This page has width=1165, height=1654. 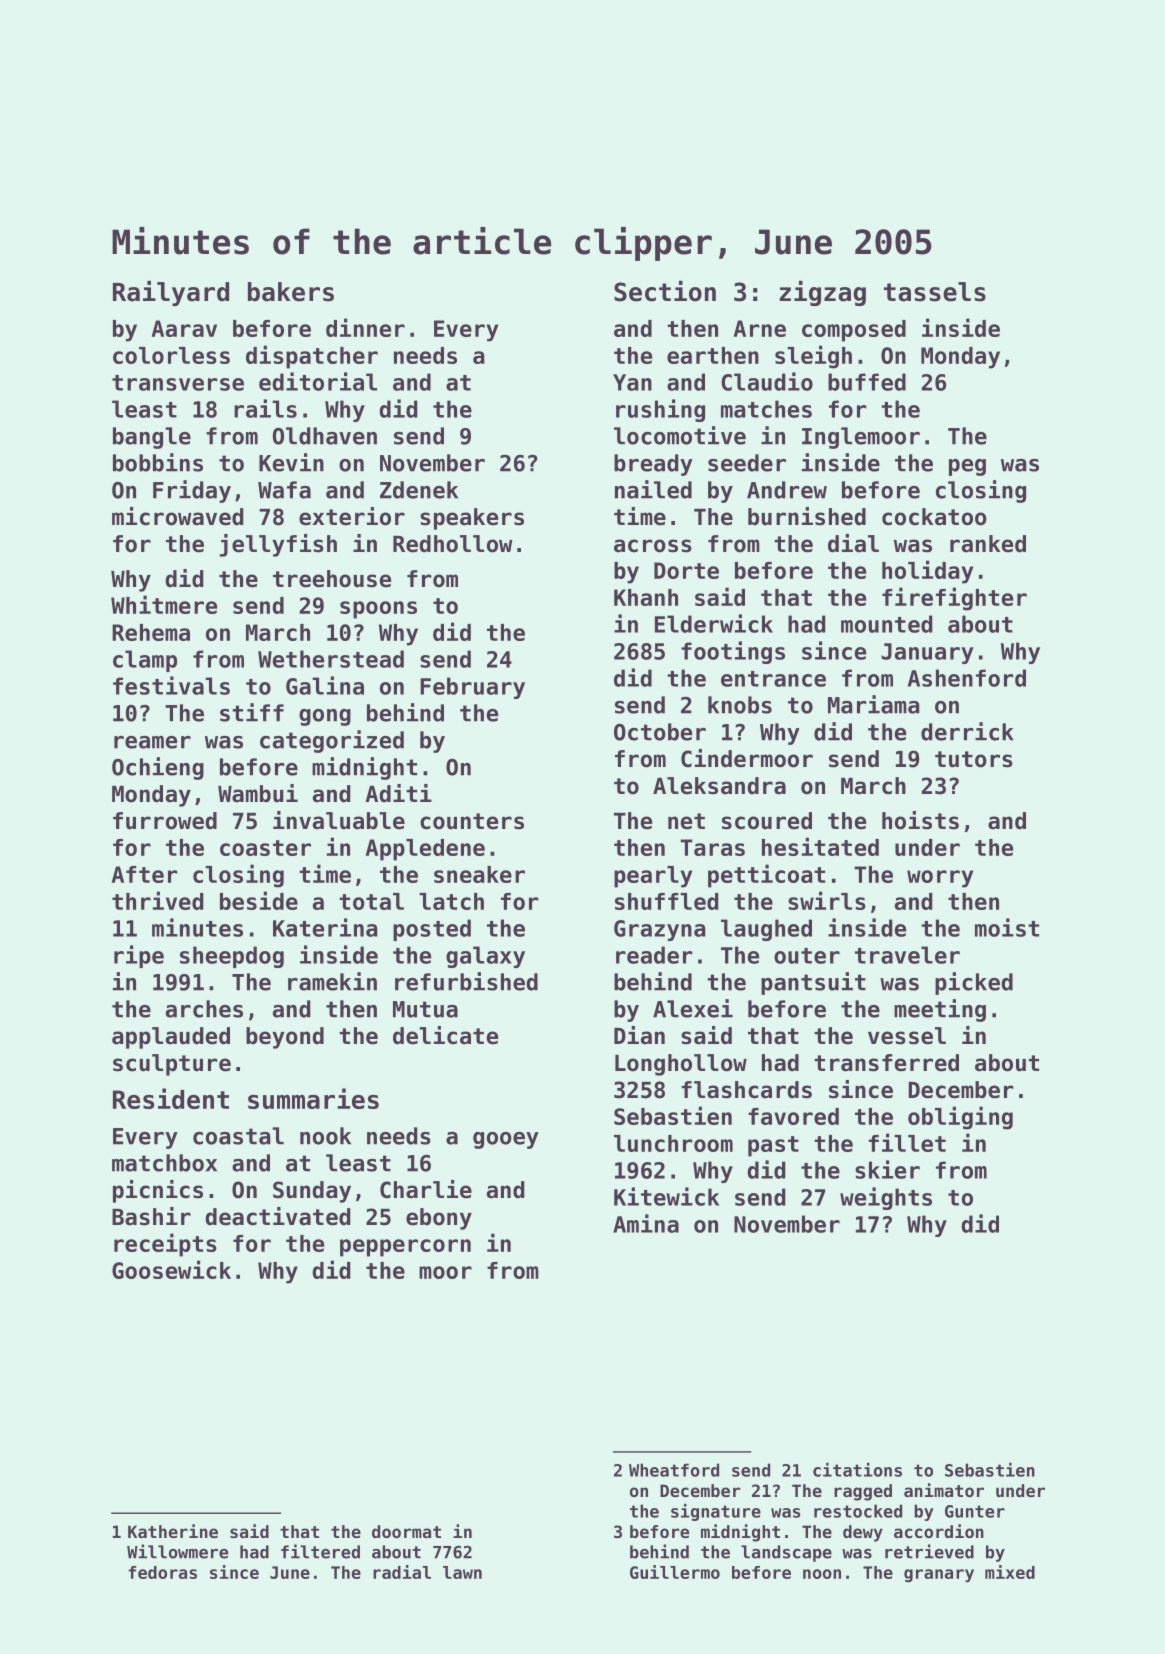 What do you see at coordinates (907, 1036) in the page?
I see `vessel` at bounding box center [907, 1036].
